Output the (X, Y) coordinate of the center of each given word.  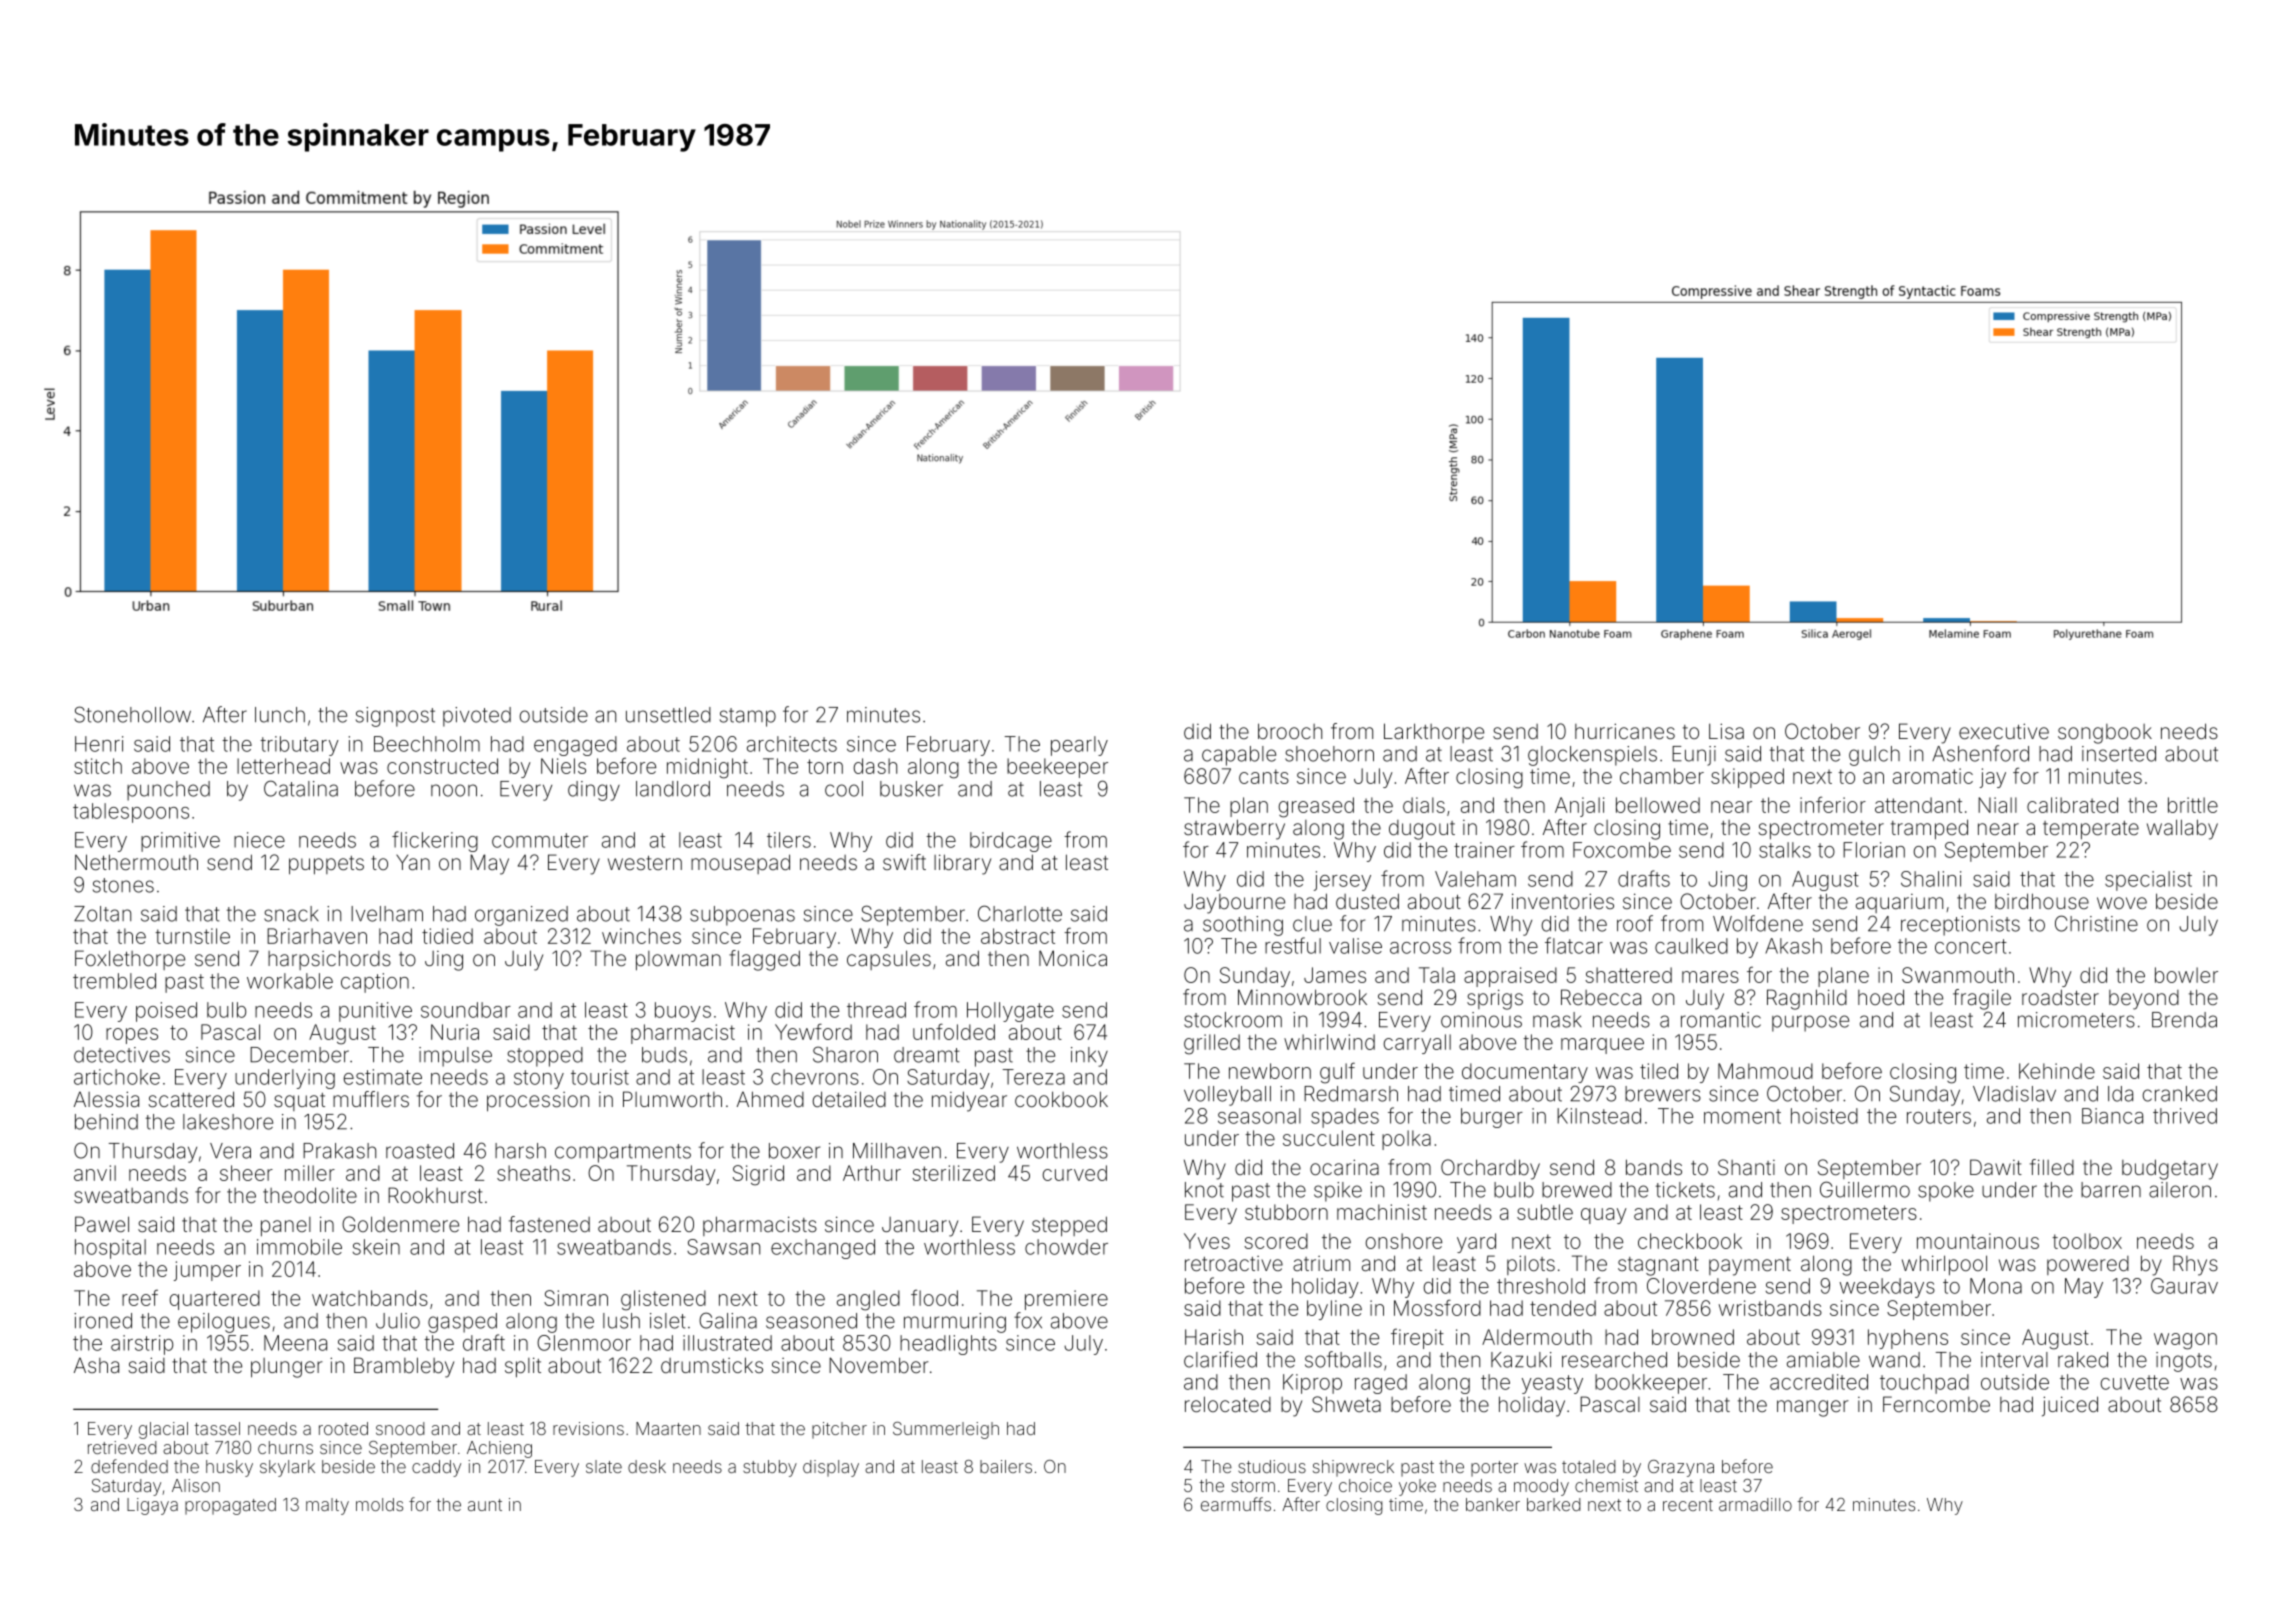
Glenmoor (584, 1343)
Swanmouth (1958, 975)
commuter (540, 840)
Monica (1073, 958)
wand (1894, 1360)
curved (1075, 1173)
